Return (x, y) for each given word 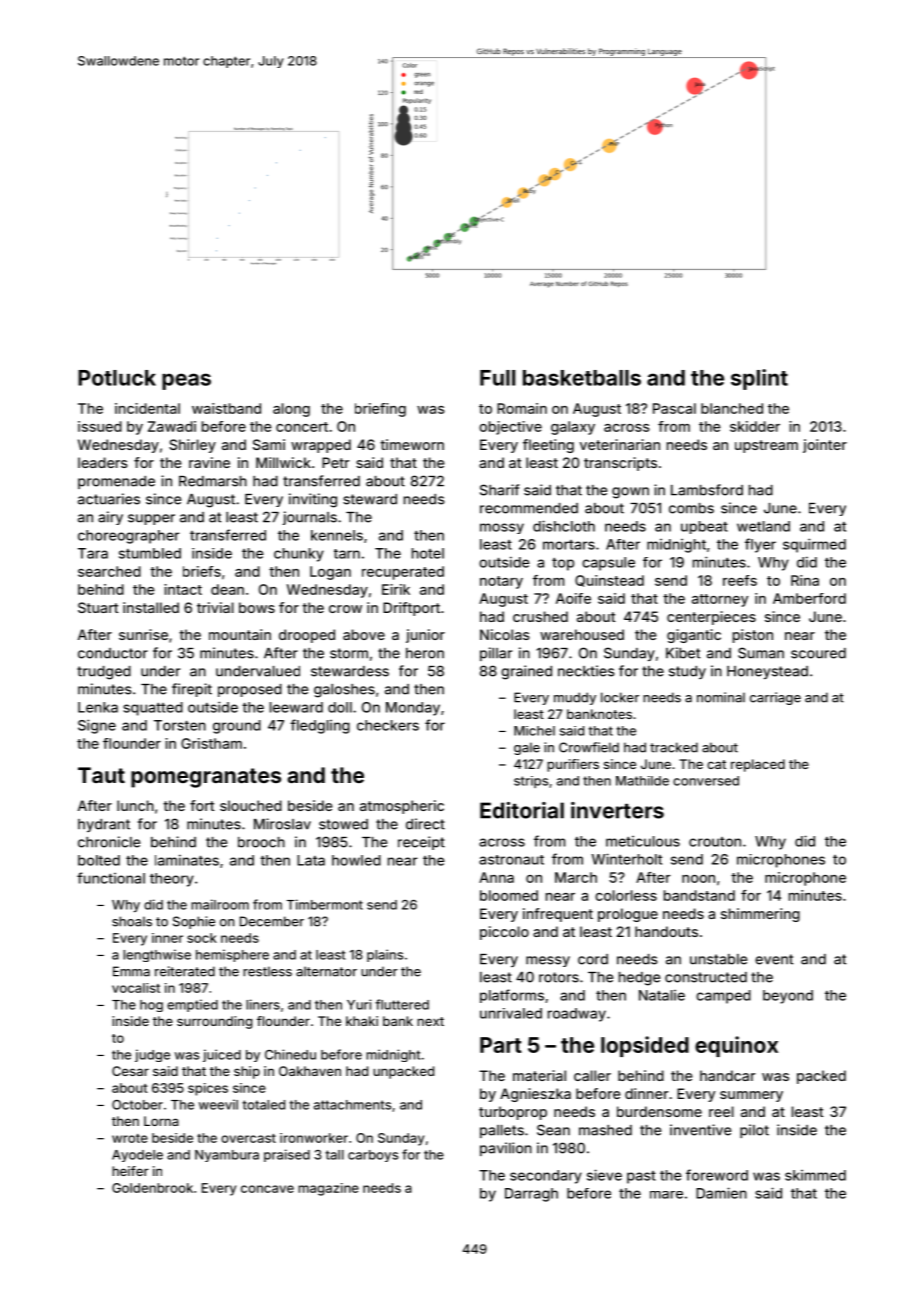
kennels (337, 535)
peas (186, 381)
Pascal (674, 408)
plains (385, 955)
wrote (130, 1138)
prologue (628, 915)
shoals (132, 921)
